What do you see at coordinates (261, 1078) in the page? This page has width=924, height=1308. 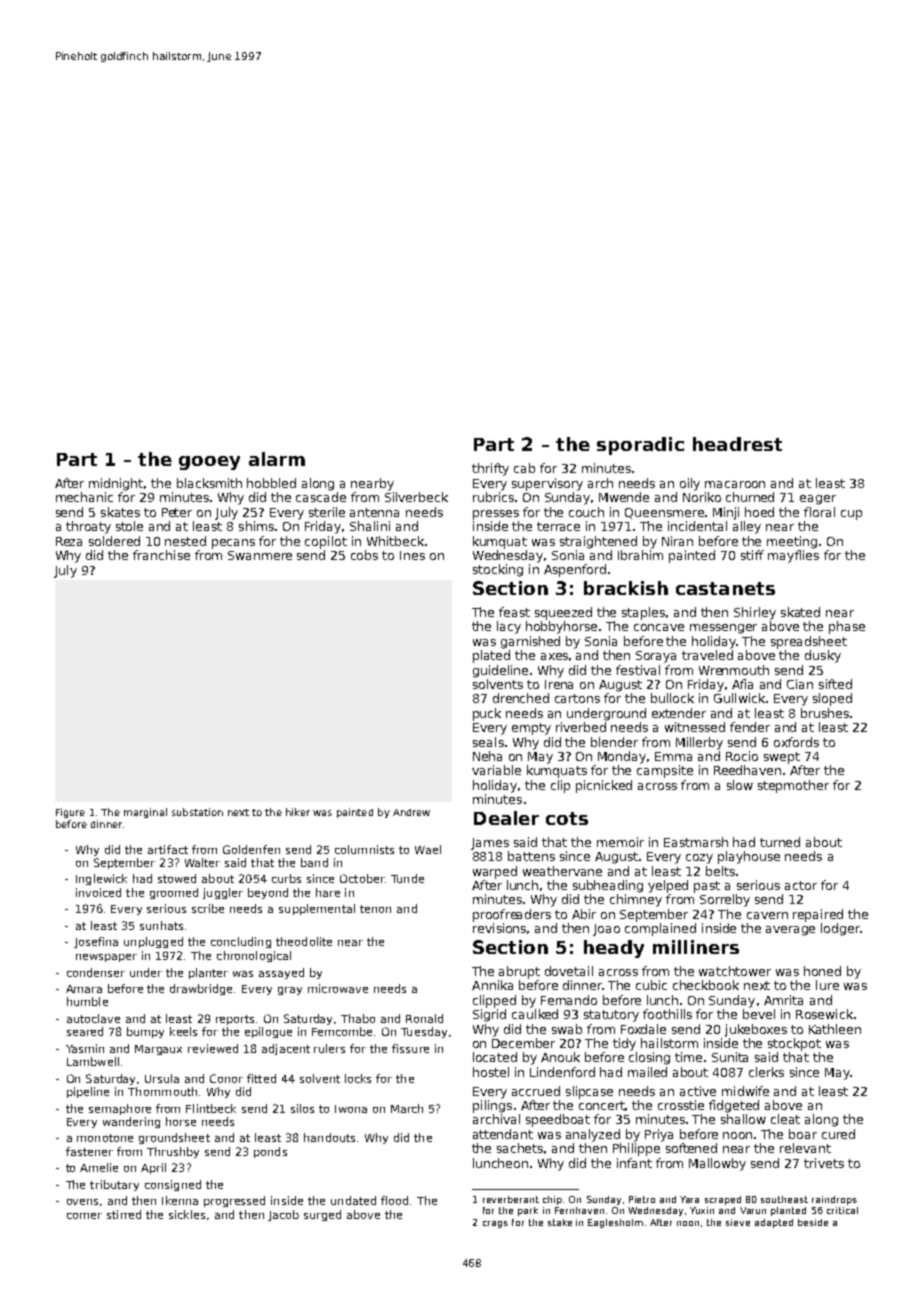 I see `fitted` at bounding box center [261, 1078].
